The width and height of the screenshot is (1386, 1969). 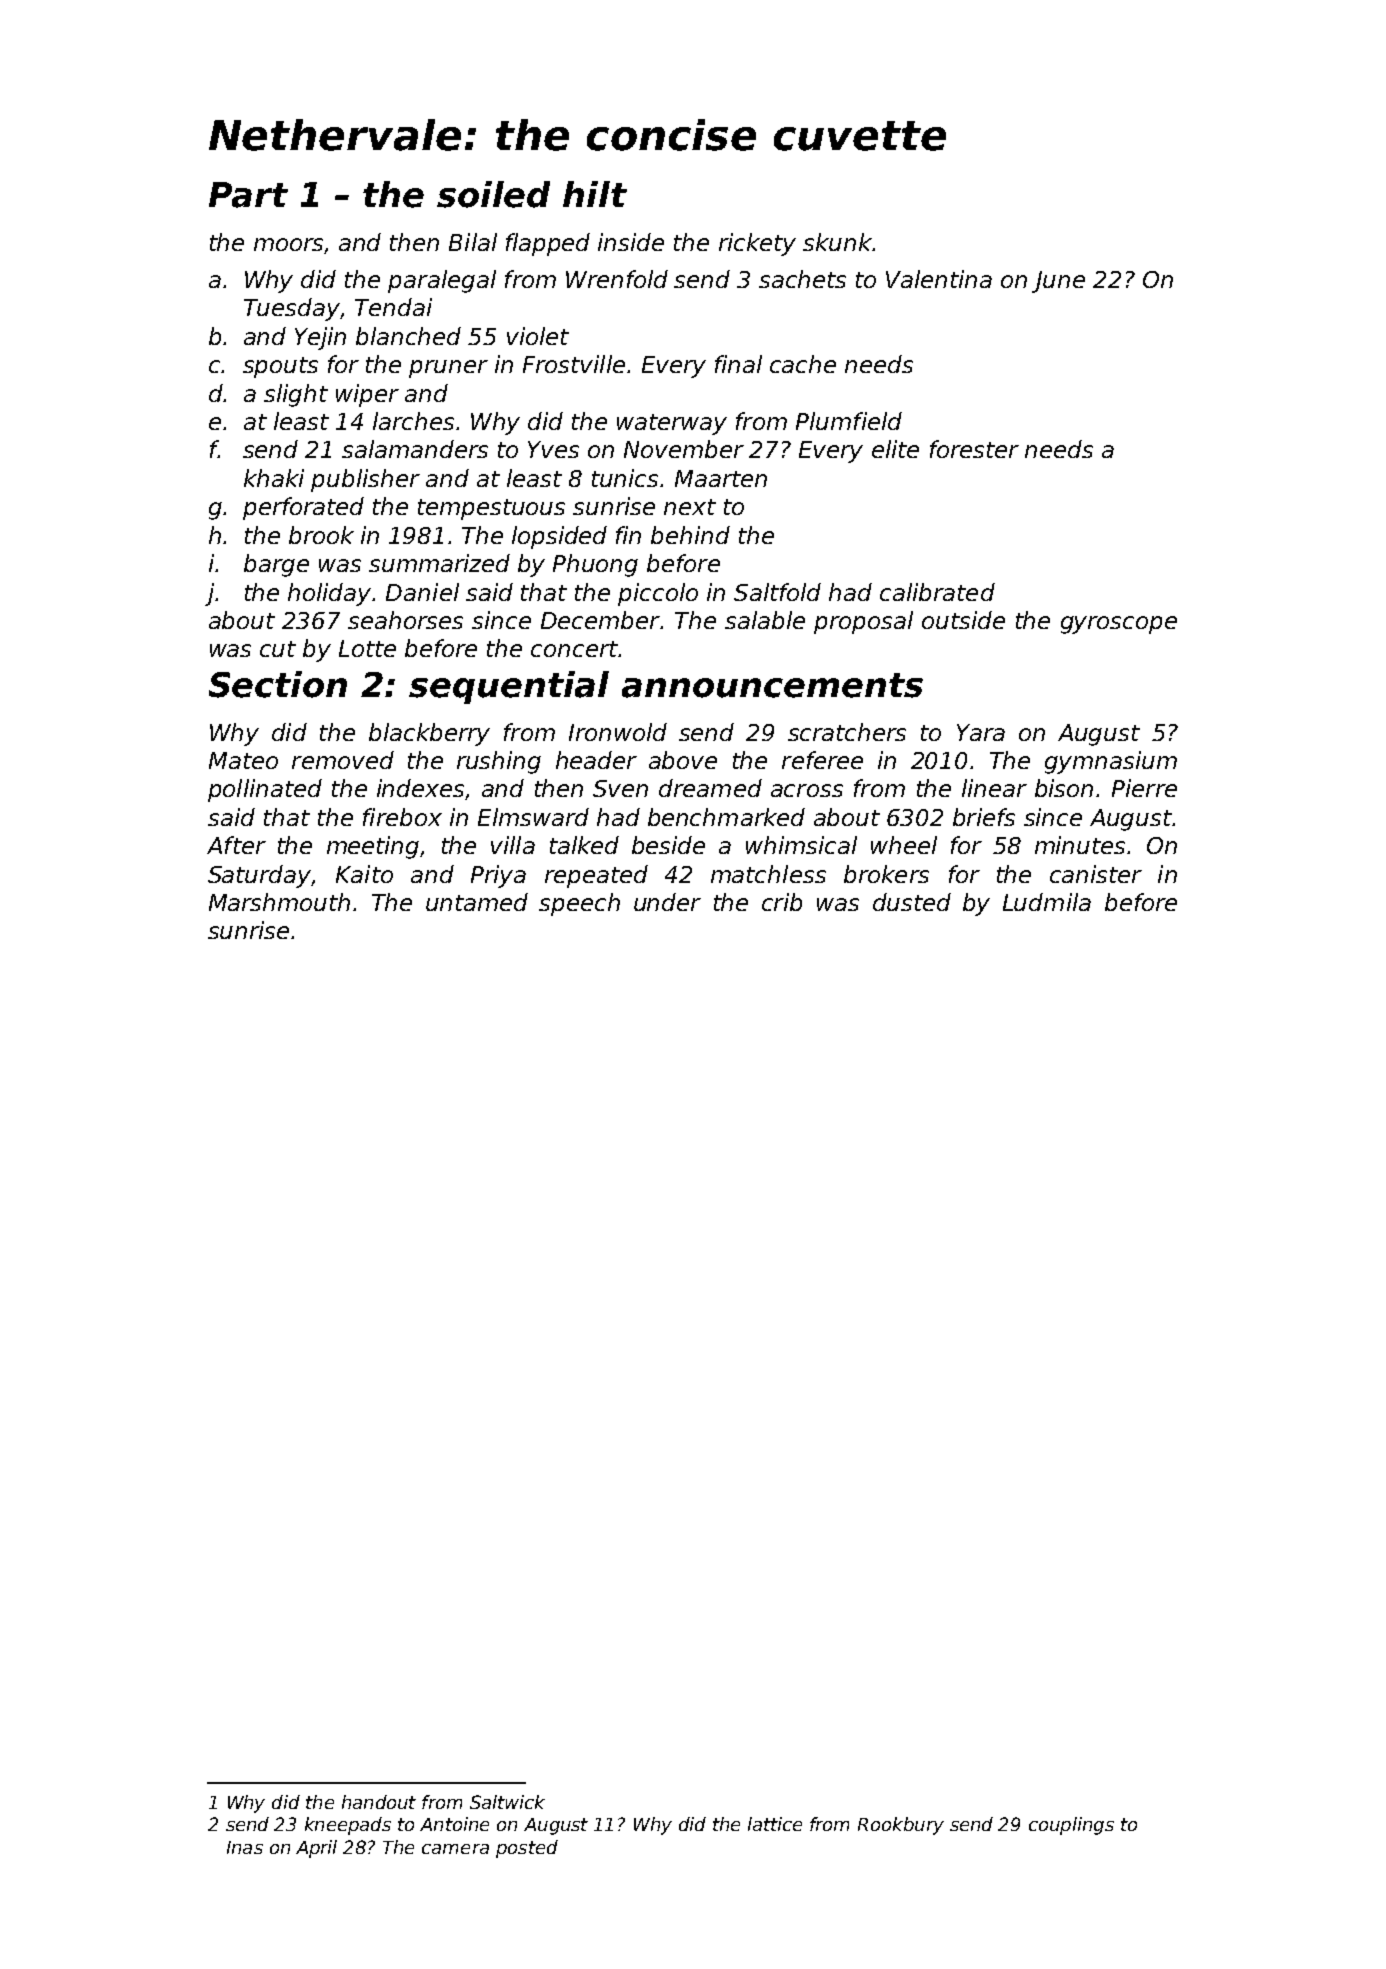 What do you see at coordinates (288, 244) in the screenshot?
I see `moors` at bounding box center [288, 244].
